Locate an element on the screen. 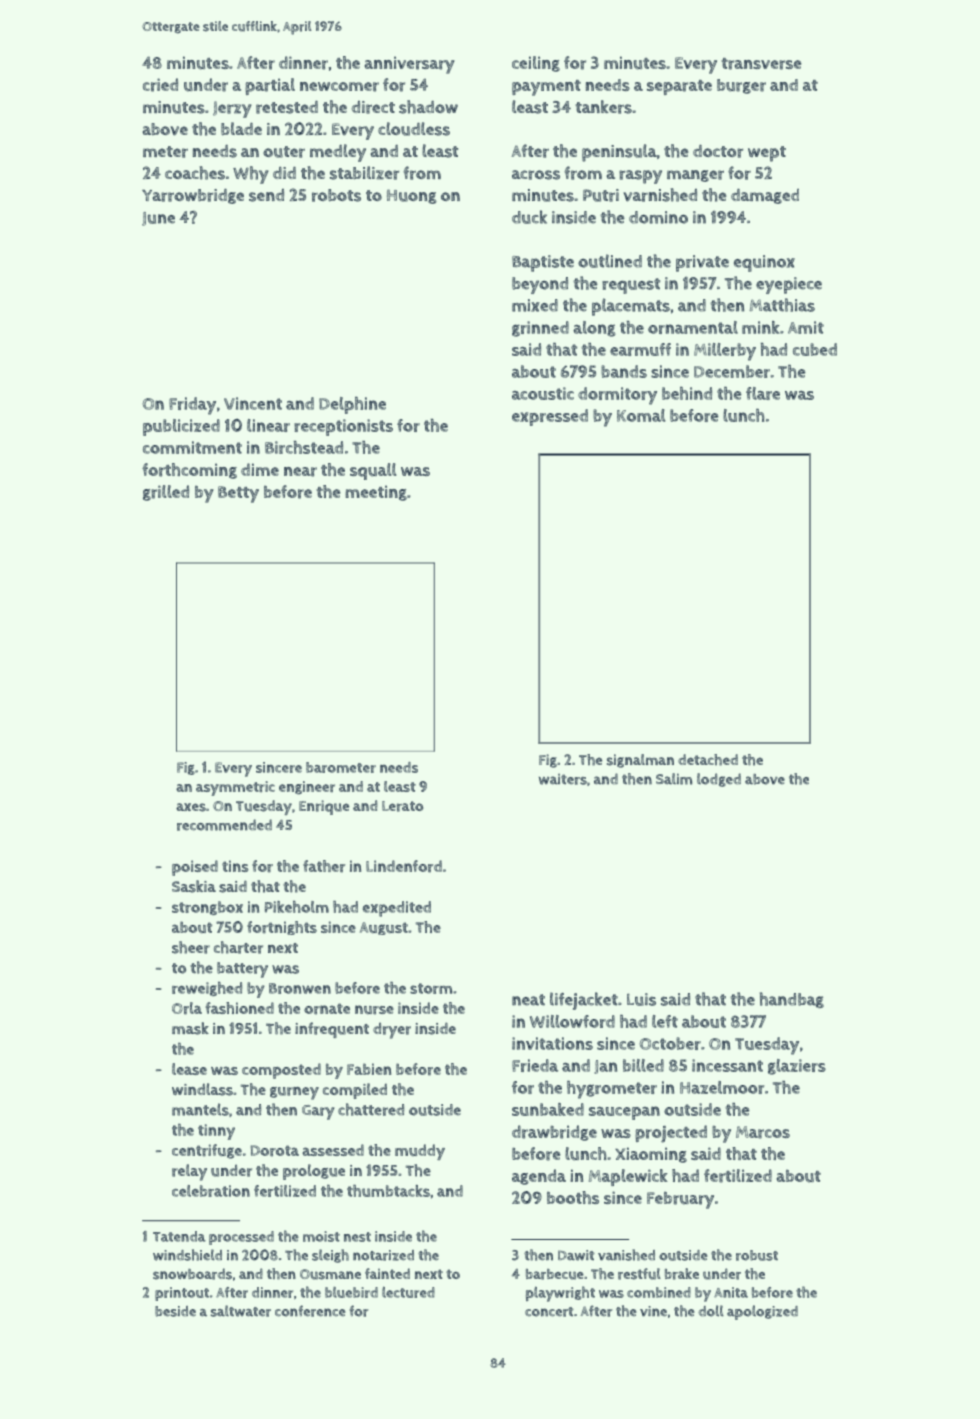 The image size is (980, 1419). transverse is located at coordinates (761, 64).
